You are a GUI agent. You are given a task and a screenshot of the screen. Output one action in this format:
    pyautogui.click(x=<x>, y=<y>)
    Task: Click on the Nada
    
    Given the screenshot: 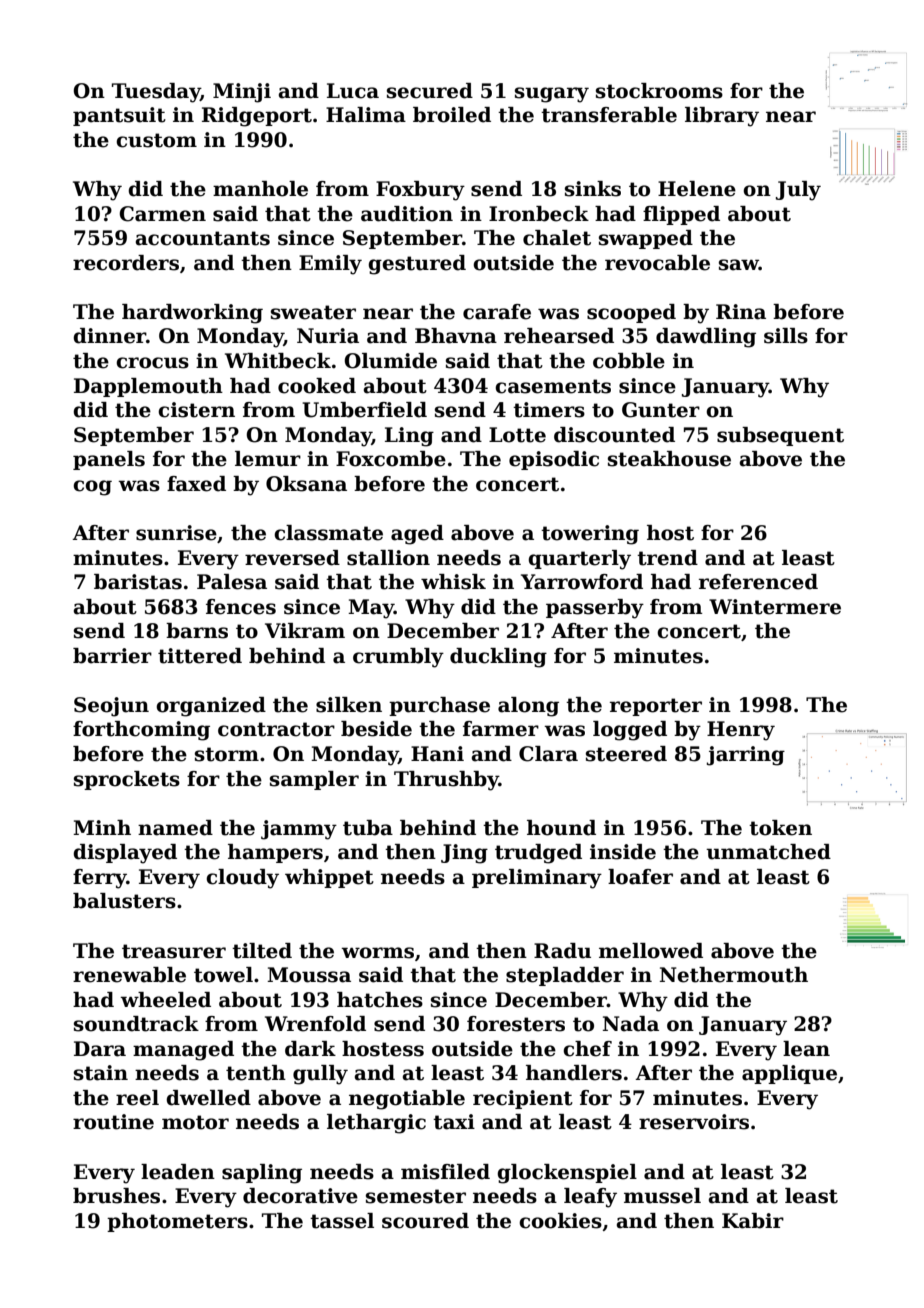 What is the action you would take?
    pyautogui.click(x=631, y=1024)
